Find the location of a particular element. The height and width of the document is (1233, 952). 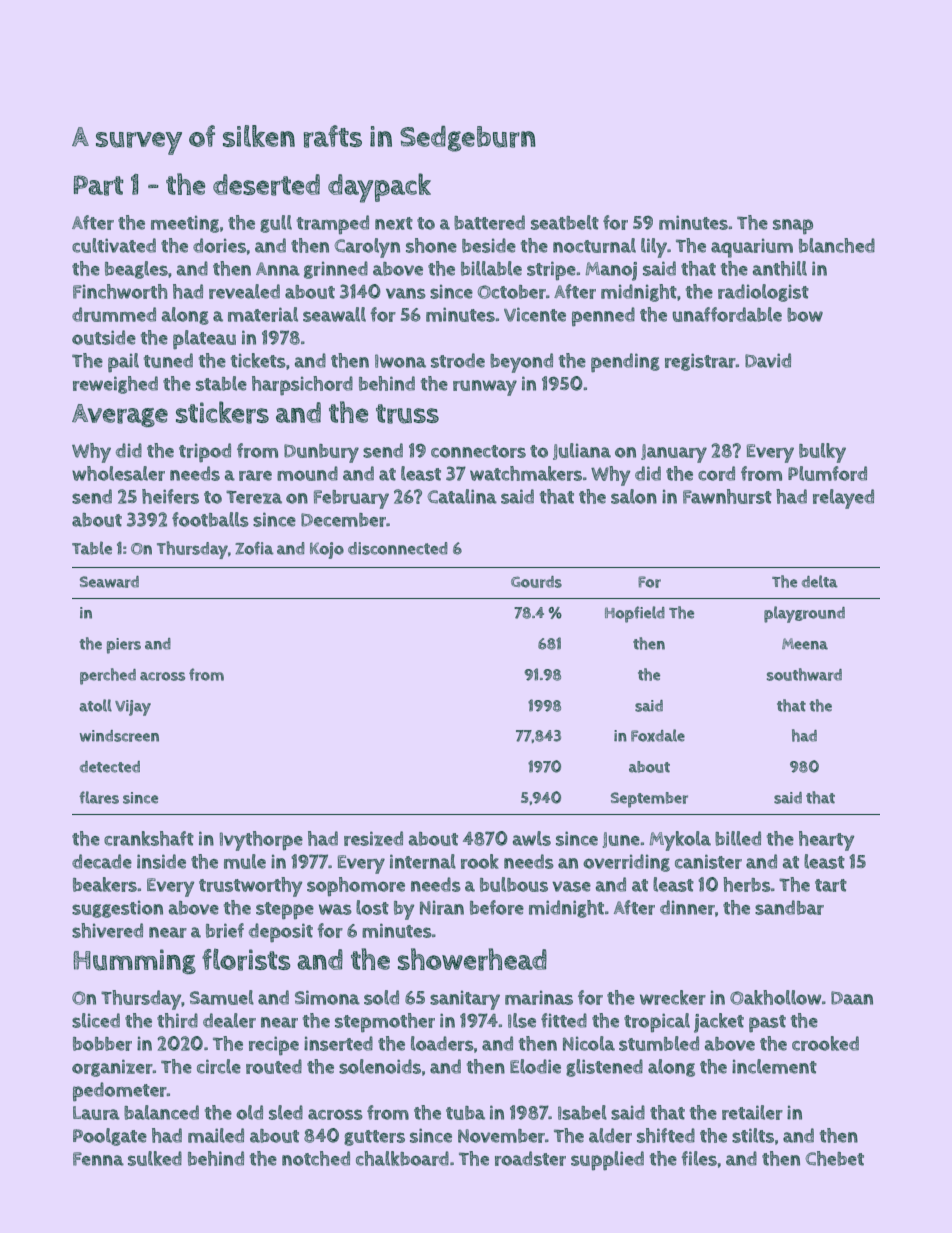

beside is located at coordinates (489, 245).
